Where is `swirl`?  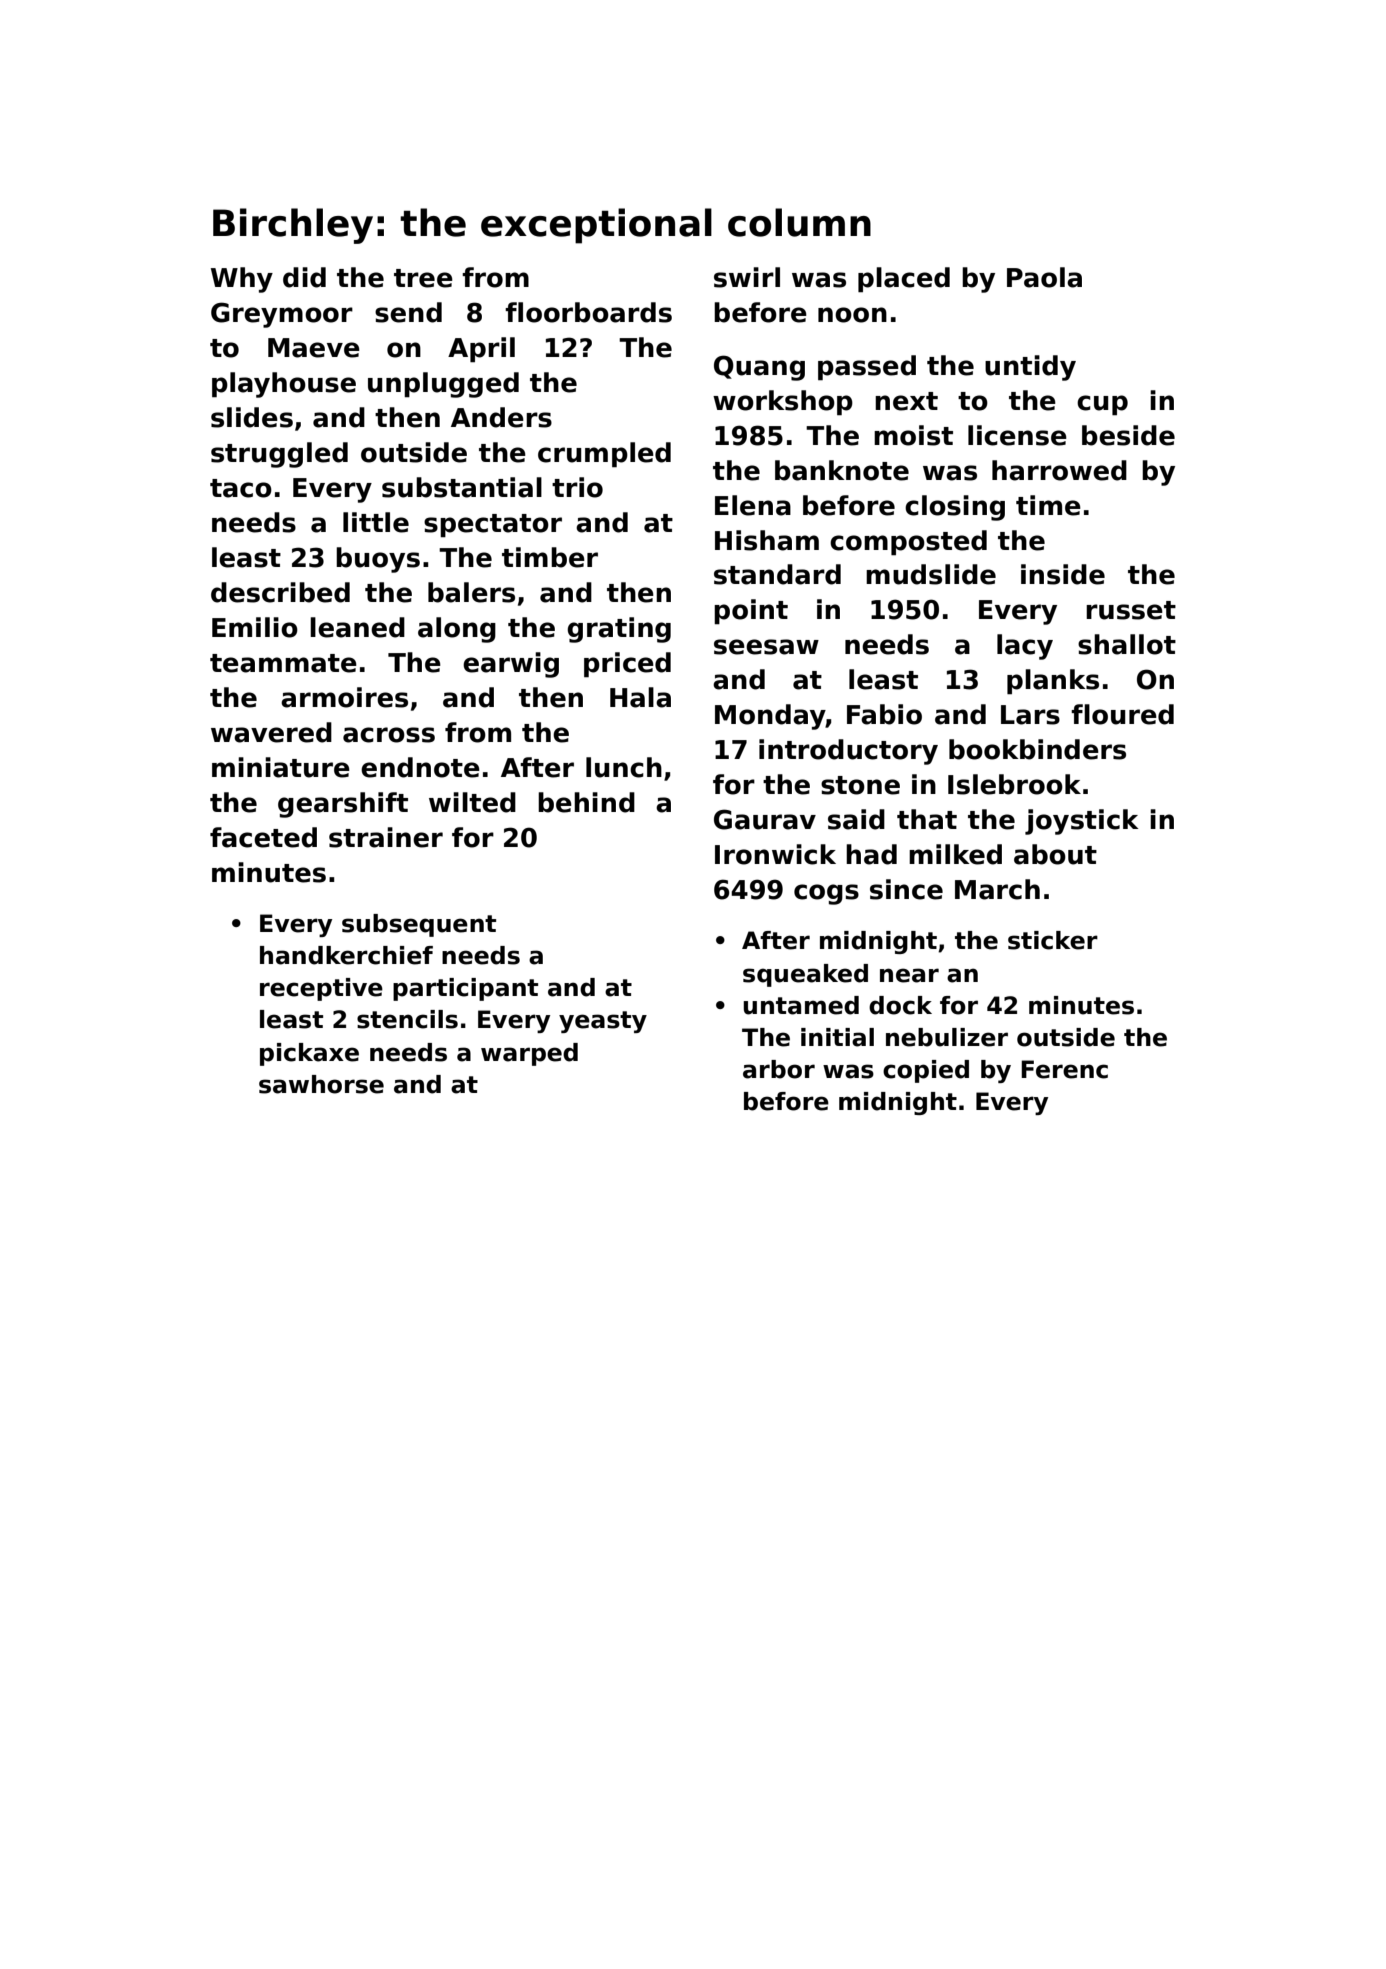
swirl is located at coordinates (747, 277).
